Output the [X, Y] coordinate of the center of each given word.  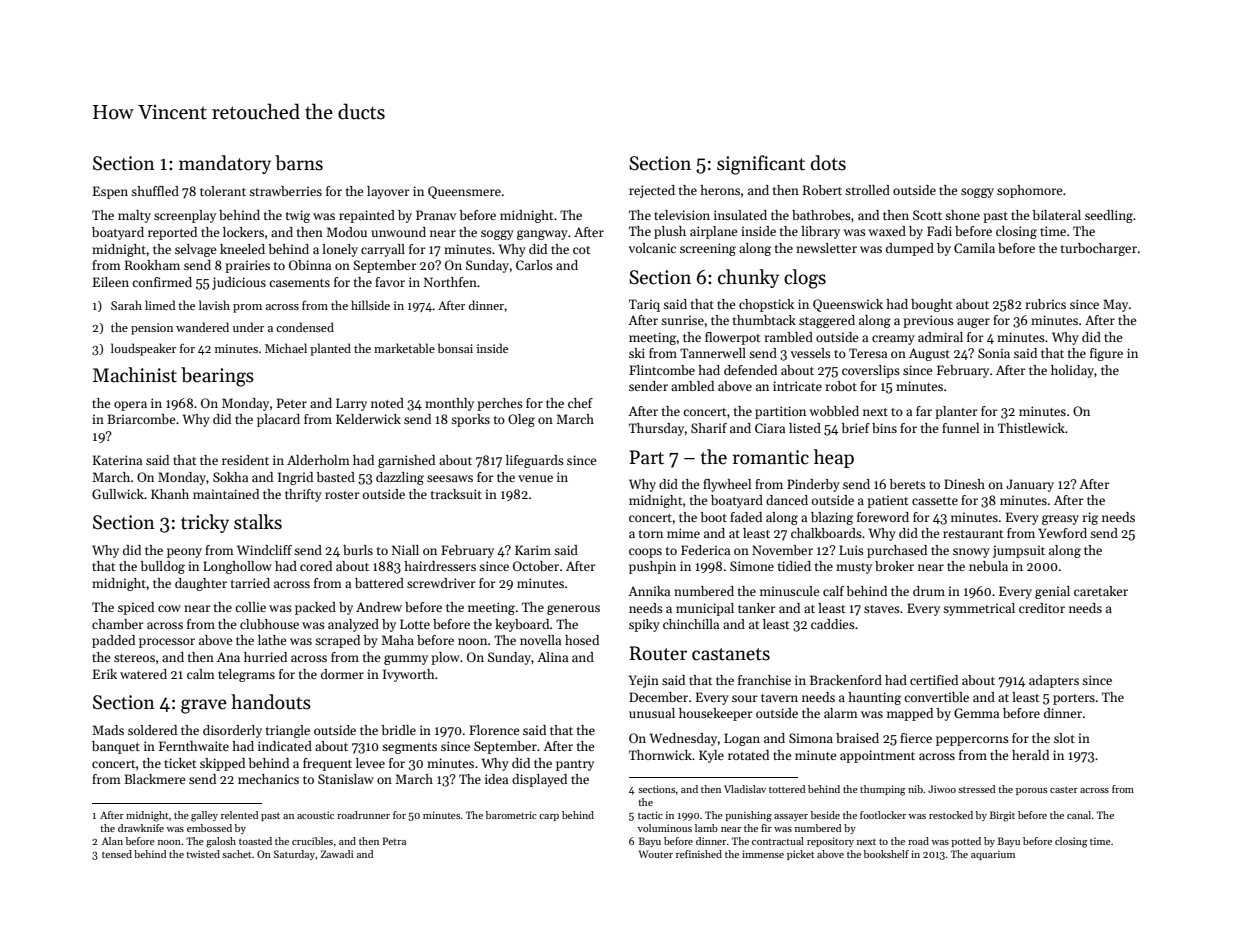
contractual [778, 841]
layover [388, 192]
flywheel [727, 485]
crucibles [312, 841]
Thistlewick [1031, 428]
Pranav [436, 215]
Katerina [117, 460]
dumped [910, 249]
